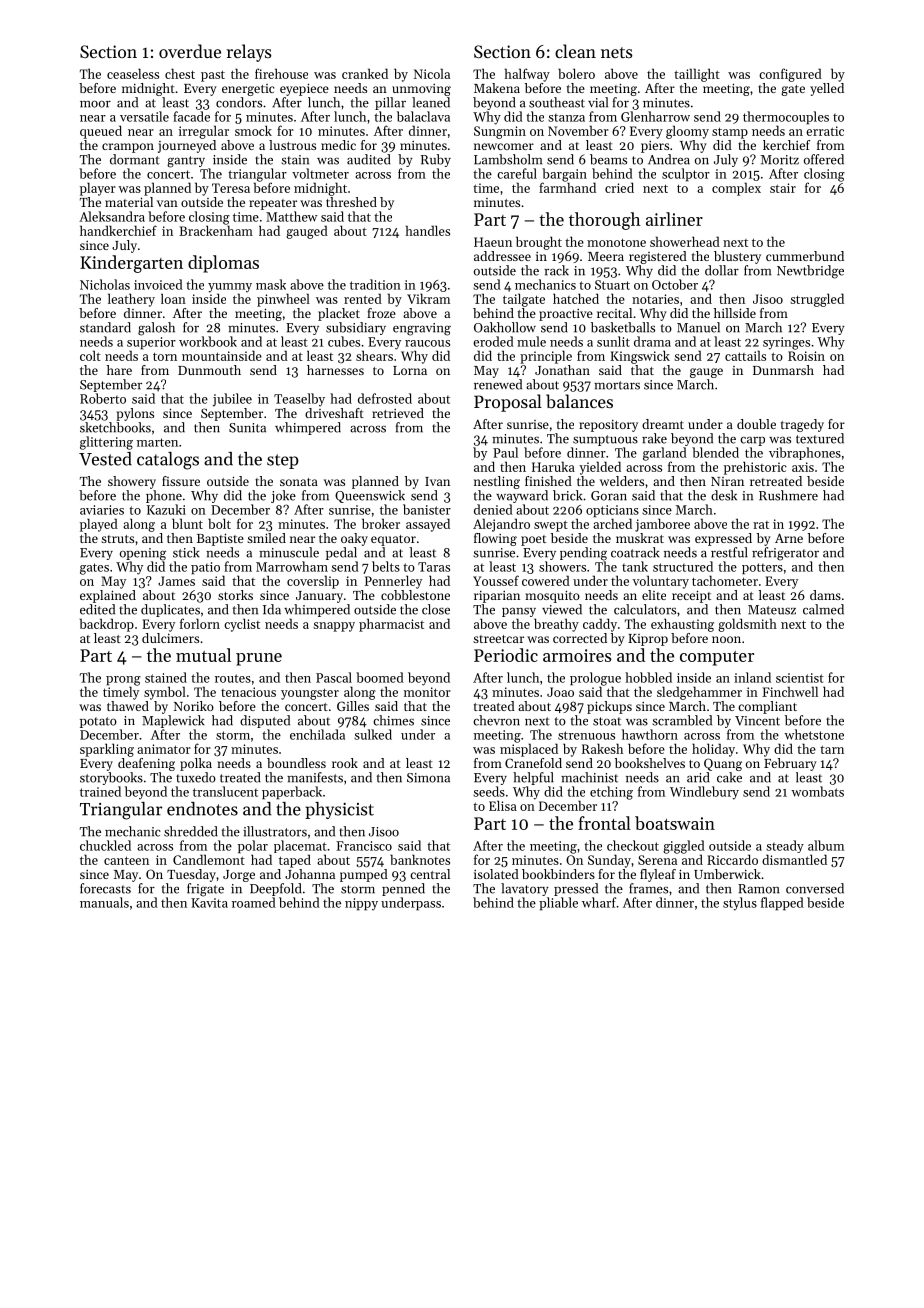 The height and width of the screenshot is (1308, 924). I want to click on pliable, so click(558, 904).
